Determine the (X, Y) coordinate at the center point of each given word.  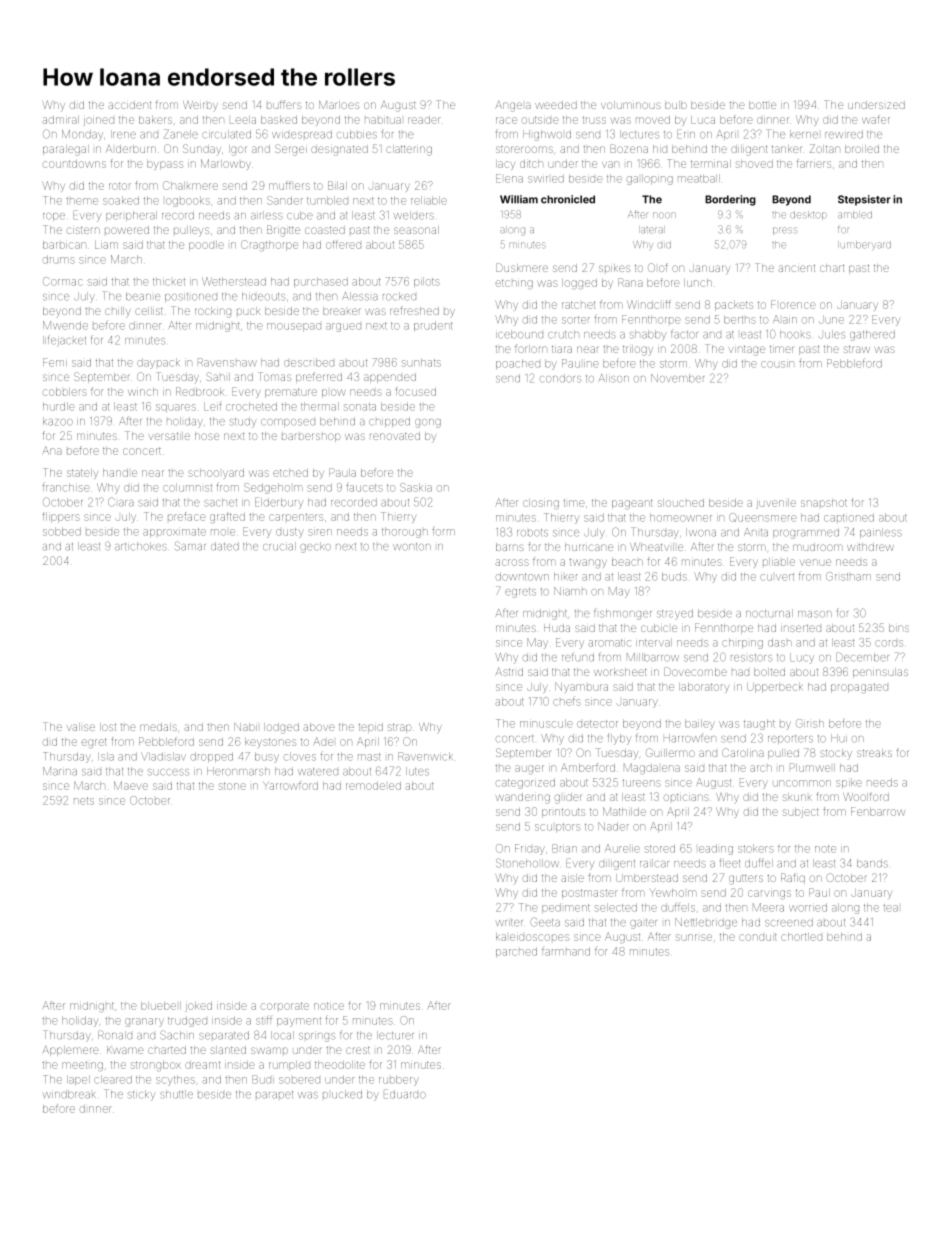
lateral (652, 230)
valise (81, 727)
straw (857, 349)
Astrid (509, 672)
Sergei (291, 150)
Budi (263, 1079)
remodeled (373, 786)
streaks (874, 753)
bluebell (161, 1006)
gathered (872, 335)
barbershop (311, 437)
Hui (839, 738)
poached (518, 364)
